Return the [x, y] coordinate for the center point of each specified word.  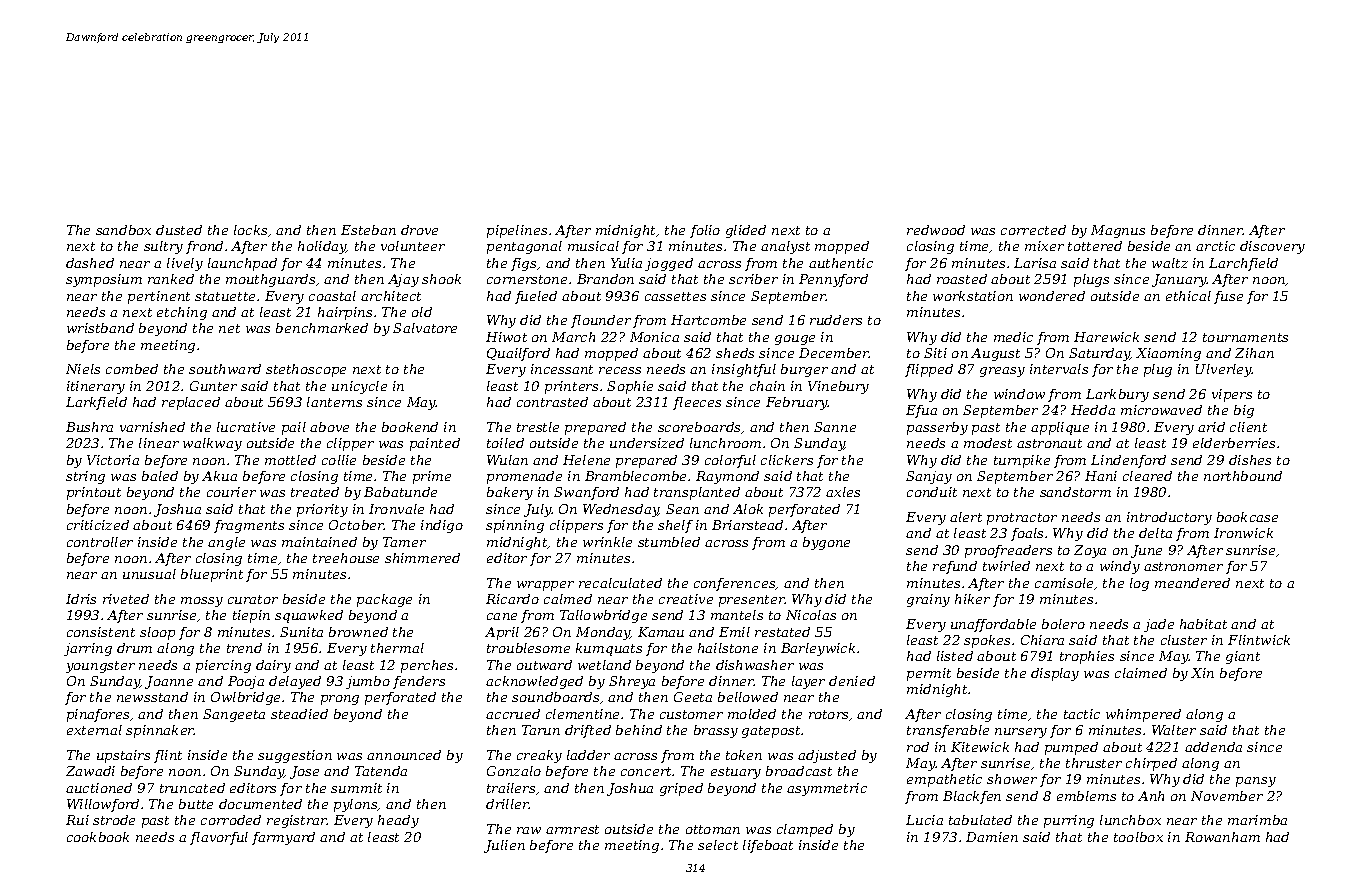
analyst [785, 247]
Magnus [1118, 231]
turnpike [1022, 461]
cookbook [98, 837]
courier [231, 492]
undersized [647, 443]
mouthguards [270, 280]
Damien [992, 837]
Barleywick [818, 649]
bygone [826, 543]
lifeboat [768, 846]
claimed [1141, 673]
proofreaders [1008, 551]
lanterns [334, 402]
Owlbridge [245, 698]
